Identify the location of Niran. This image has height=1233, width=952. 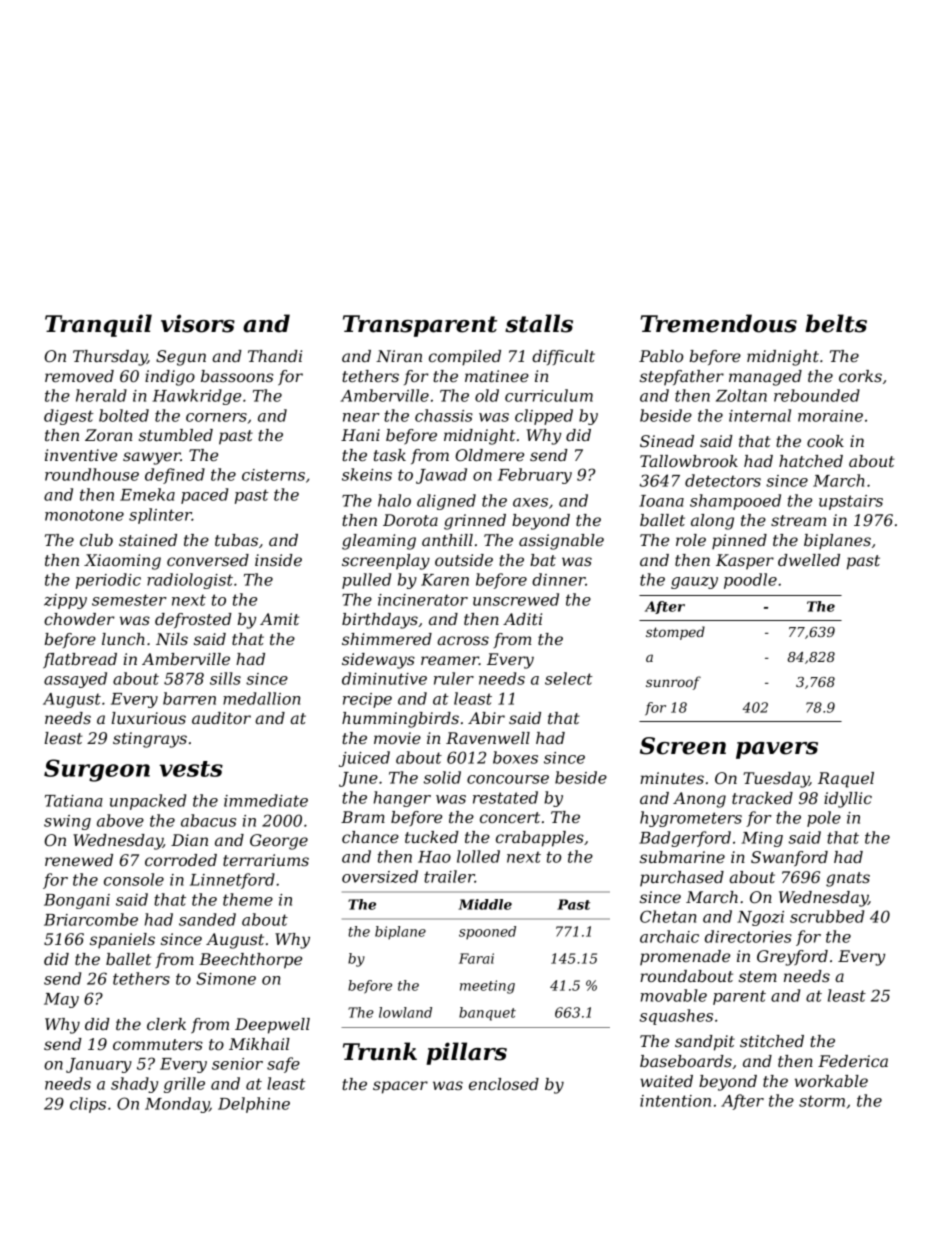
(399, 356).
